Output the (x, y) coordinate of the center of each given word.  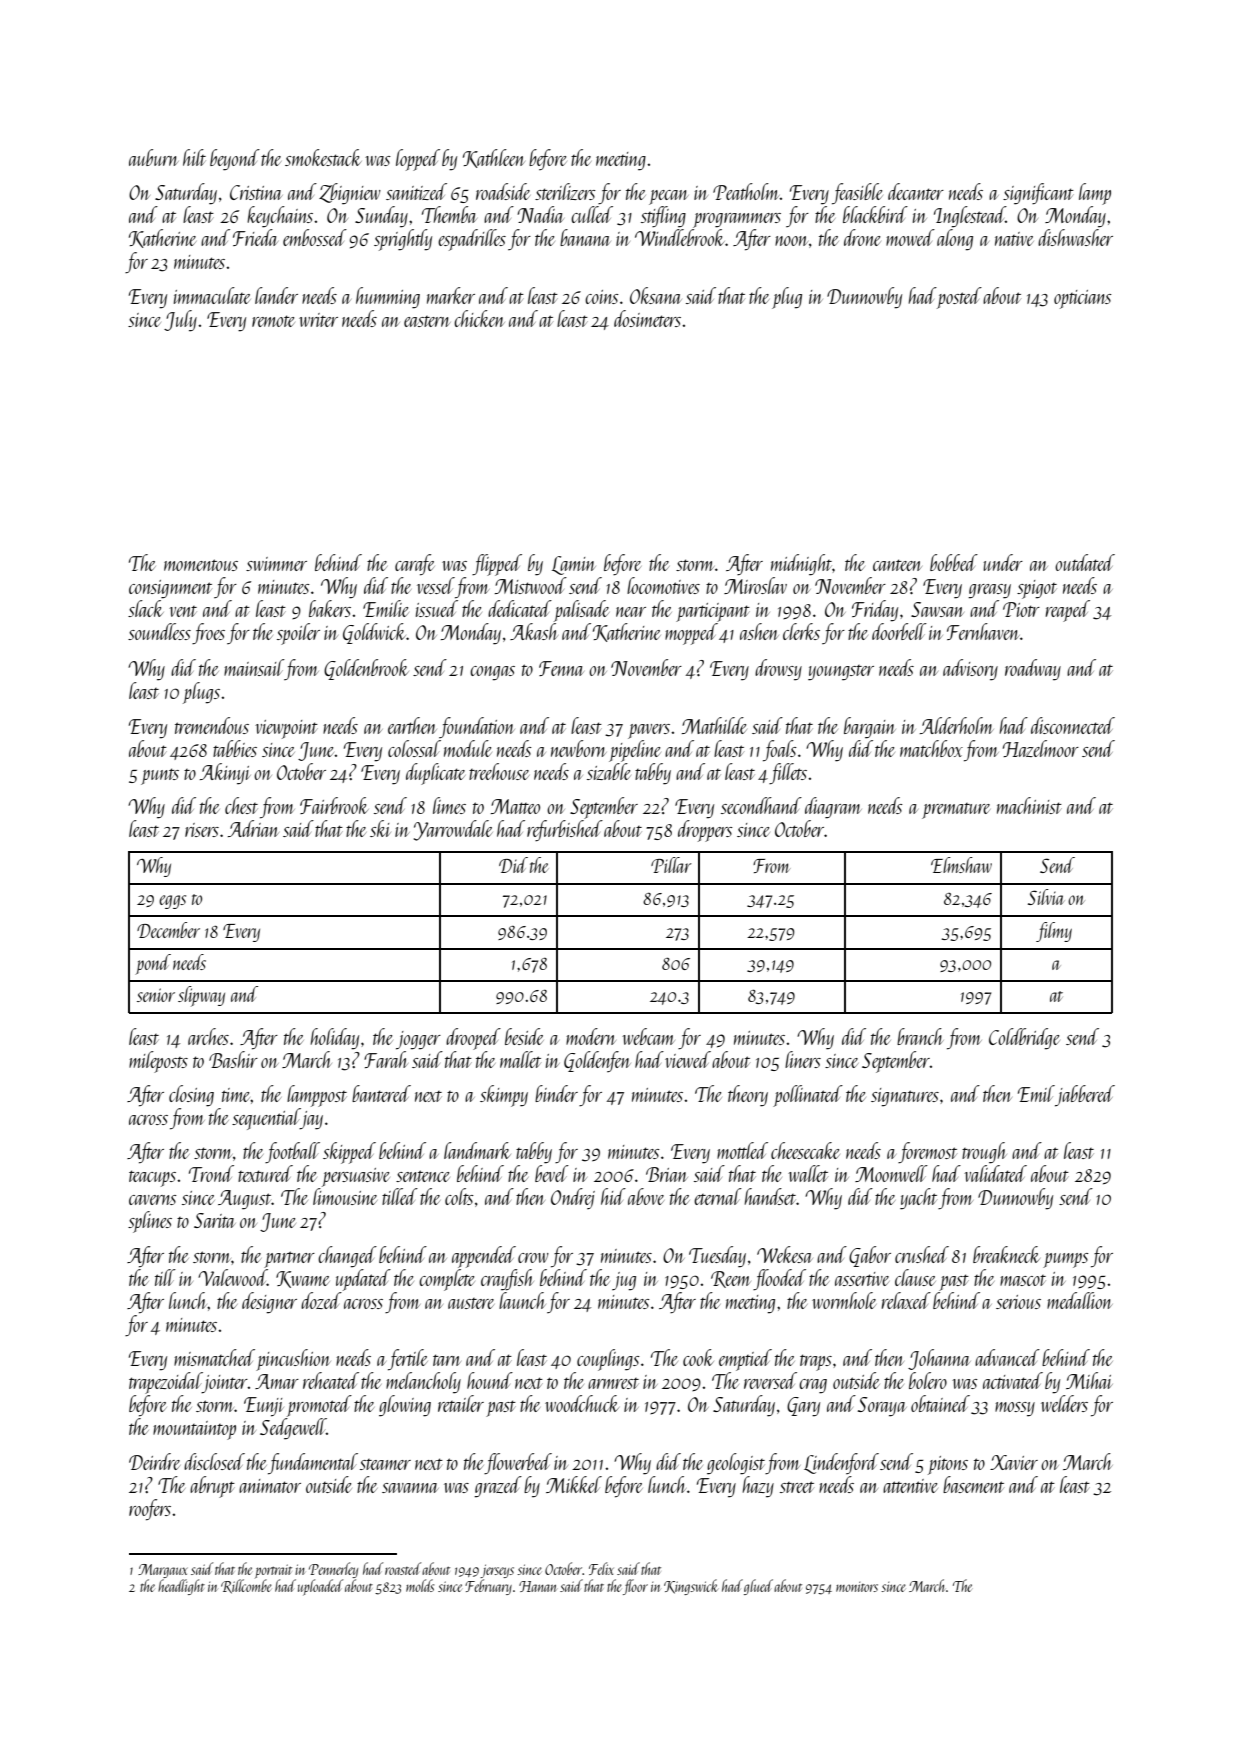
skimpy (504, 1096)
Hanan (537, 1586)
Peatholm (746, 191)
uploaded (320, 1587)
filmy (1054, 932)
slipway (201, 996)
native (1014, 239)
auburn (154, 157)
